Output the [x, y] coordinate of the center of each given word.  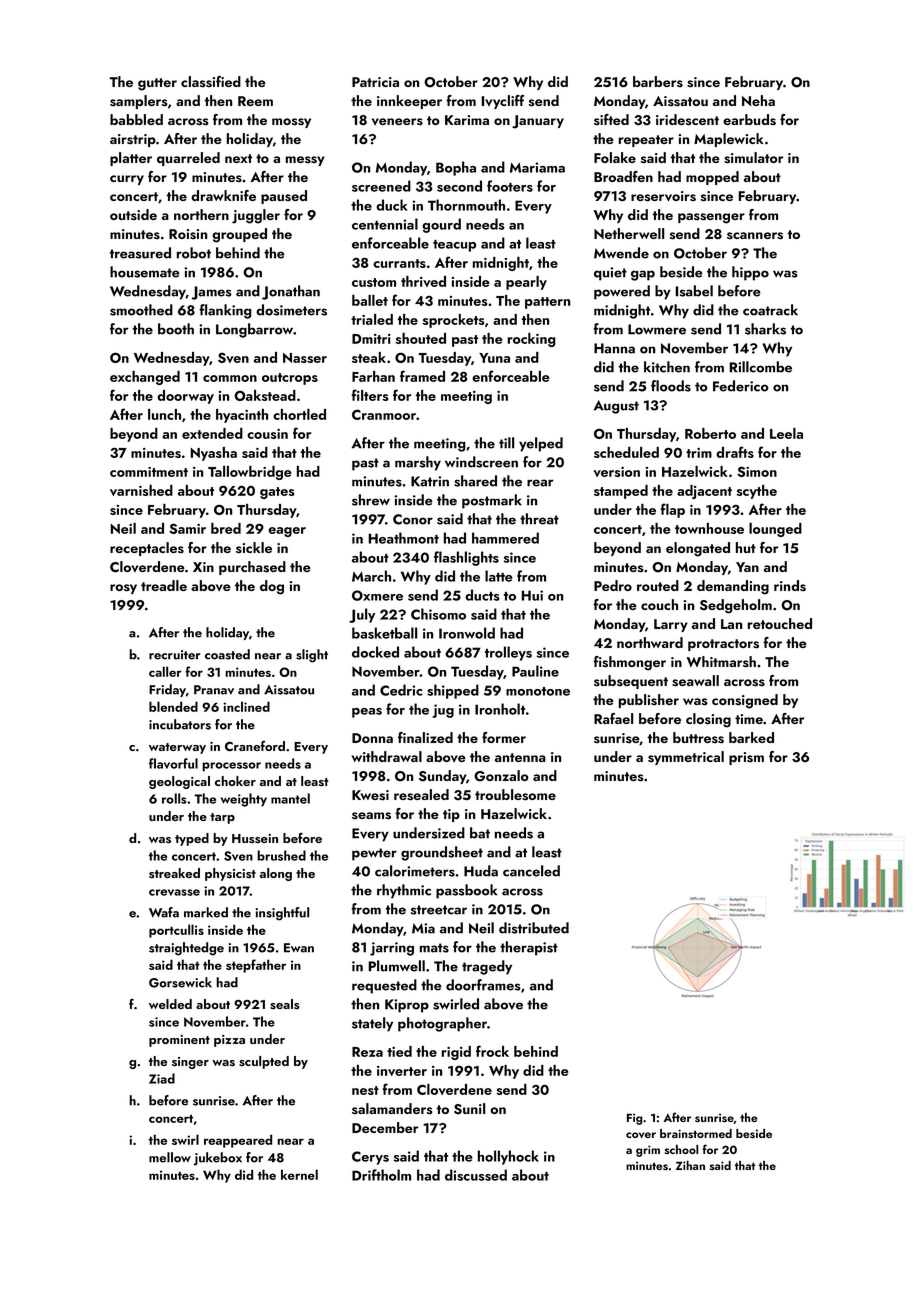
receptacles [147, 549]
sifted [611, 120]
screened [381, 186]
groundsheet [442, 853]
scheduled [626, 452]
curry [127, 180]
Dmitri [371, 339]
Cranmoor [384, 414]
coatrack [770, 310]
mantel [290, 798]
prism [746, 758]
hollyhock [508, 1157]
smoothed [141, 310]
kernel [299, 1174]
